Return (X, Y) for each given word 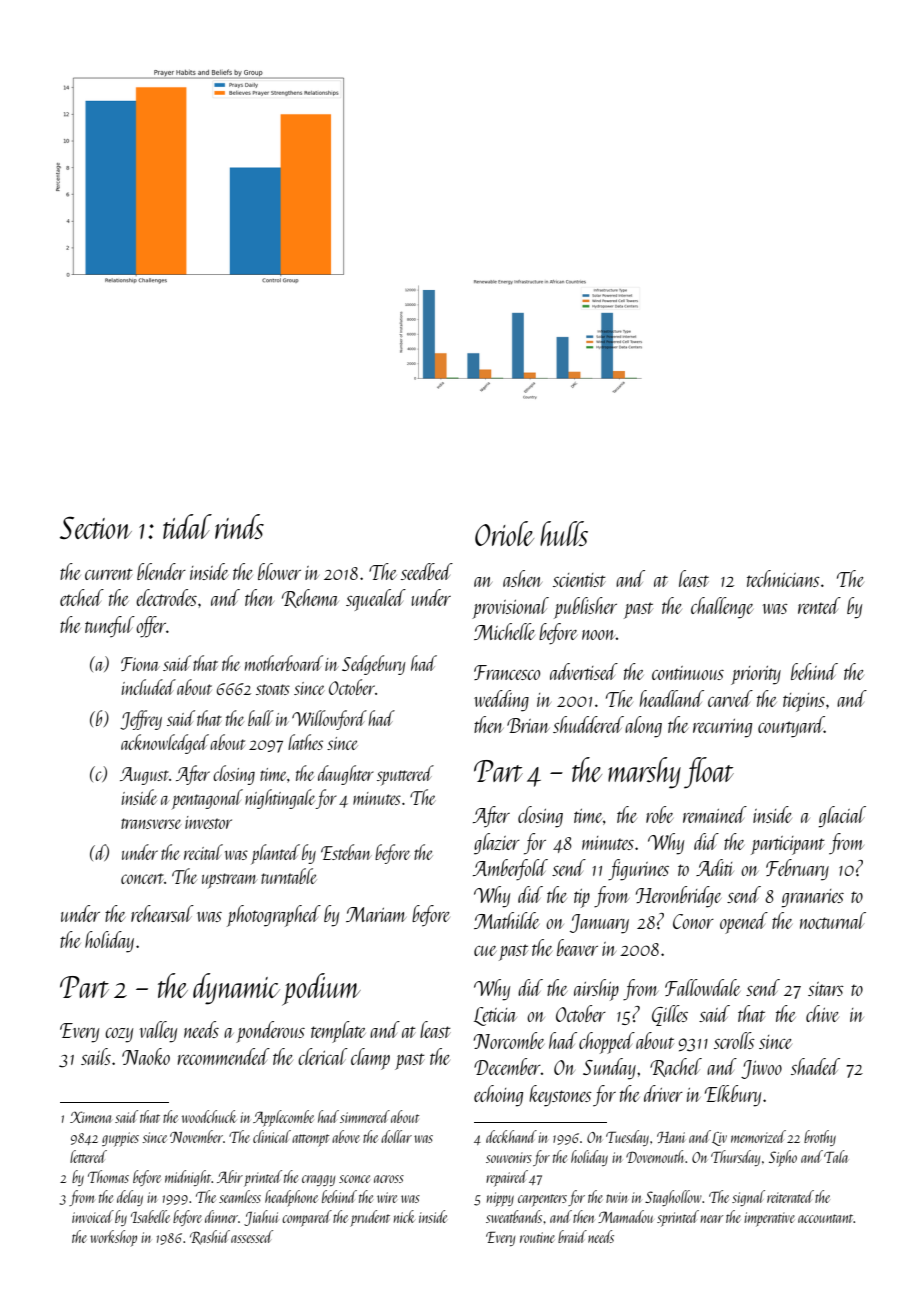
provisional (510, 608)
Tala (836, 1156)
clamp (370, 1059)
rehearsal (162, 913)
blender (161, 571)
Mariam (376, 914)
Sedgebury (374, 665)
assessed (252, 1236)
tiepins (804, 702)
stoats (273, 689)
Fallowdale (702, 987)
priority (756, 675)
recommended (224, 1056)
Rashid (210, 1237)
